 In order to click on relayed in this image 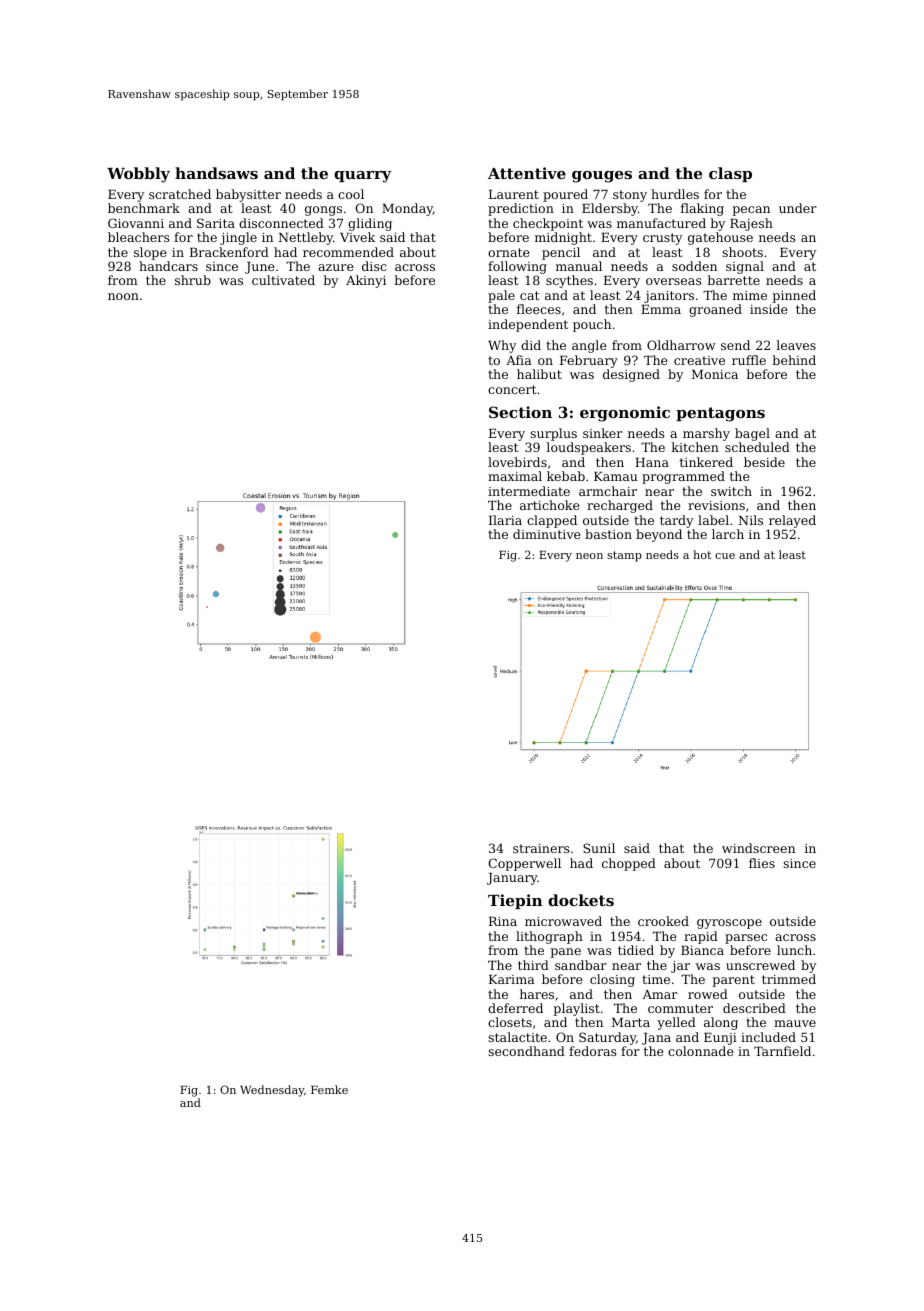, I will do `click(792, 521)`.
